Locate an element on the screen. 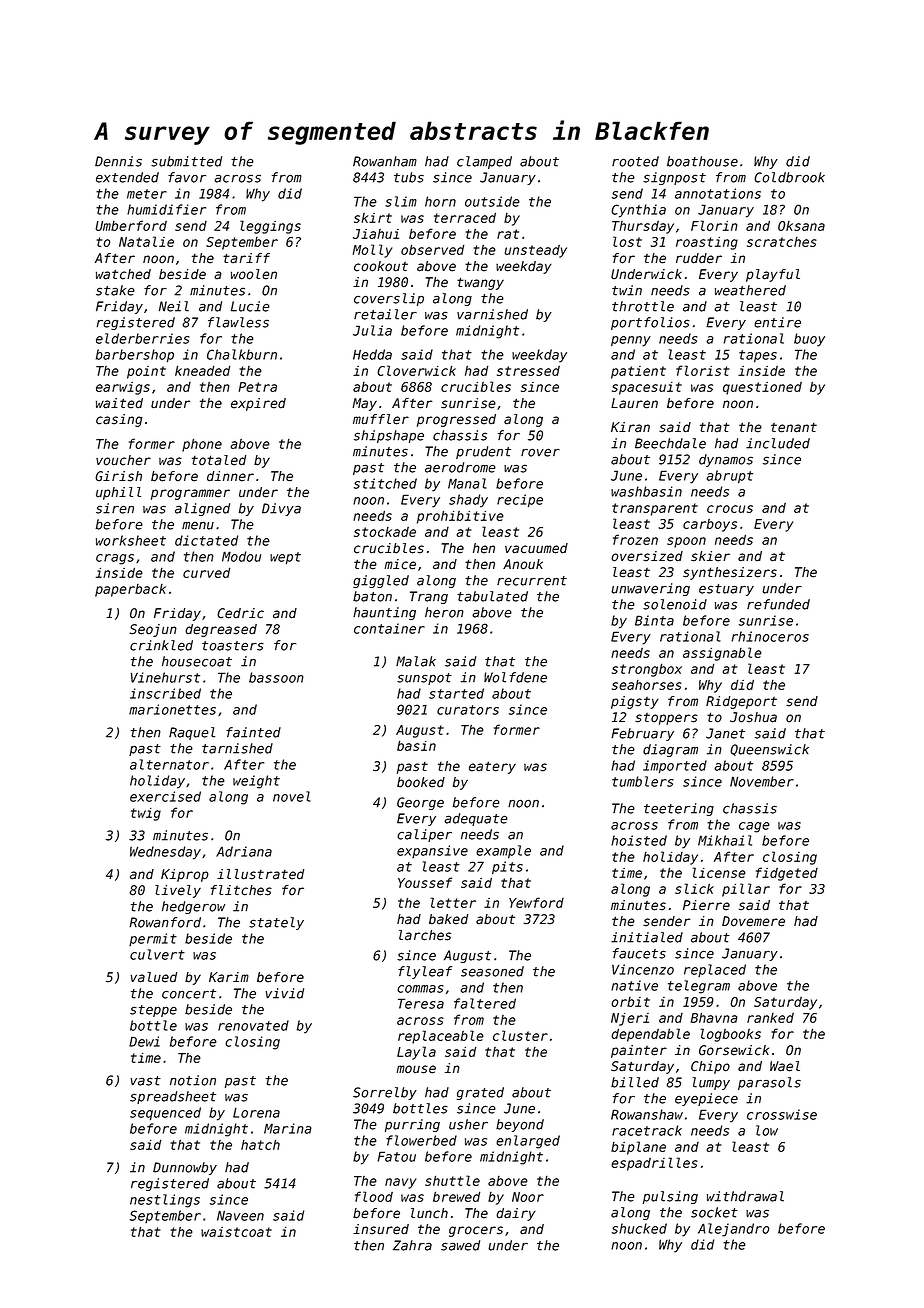 Image resolution: width=924 pixels, height=1308 pixels. sawed is located at coordinates (460, 1245).
